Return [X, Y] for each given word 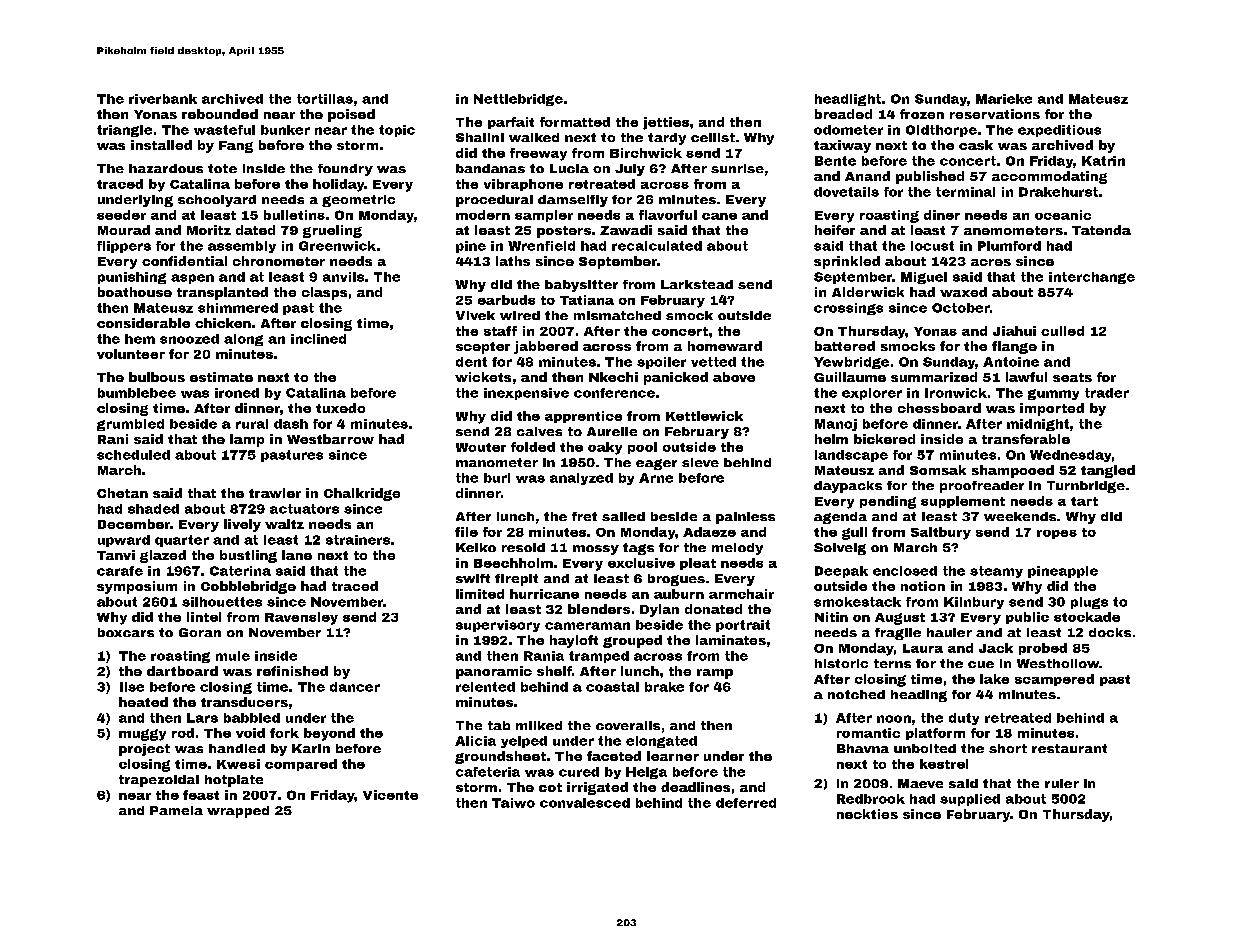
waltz [284, 524]
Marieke [1004, 99]
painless [745, 518]
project [144, 750]
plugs [1089, 603]
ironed [237, 393]
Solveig [840, 549]
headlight [848, 100]
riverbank [163, 99]
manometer [497, 462]
